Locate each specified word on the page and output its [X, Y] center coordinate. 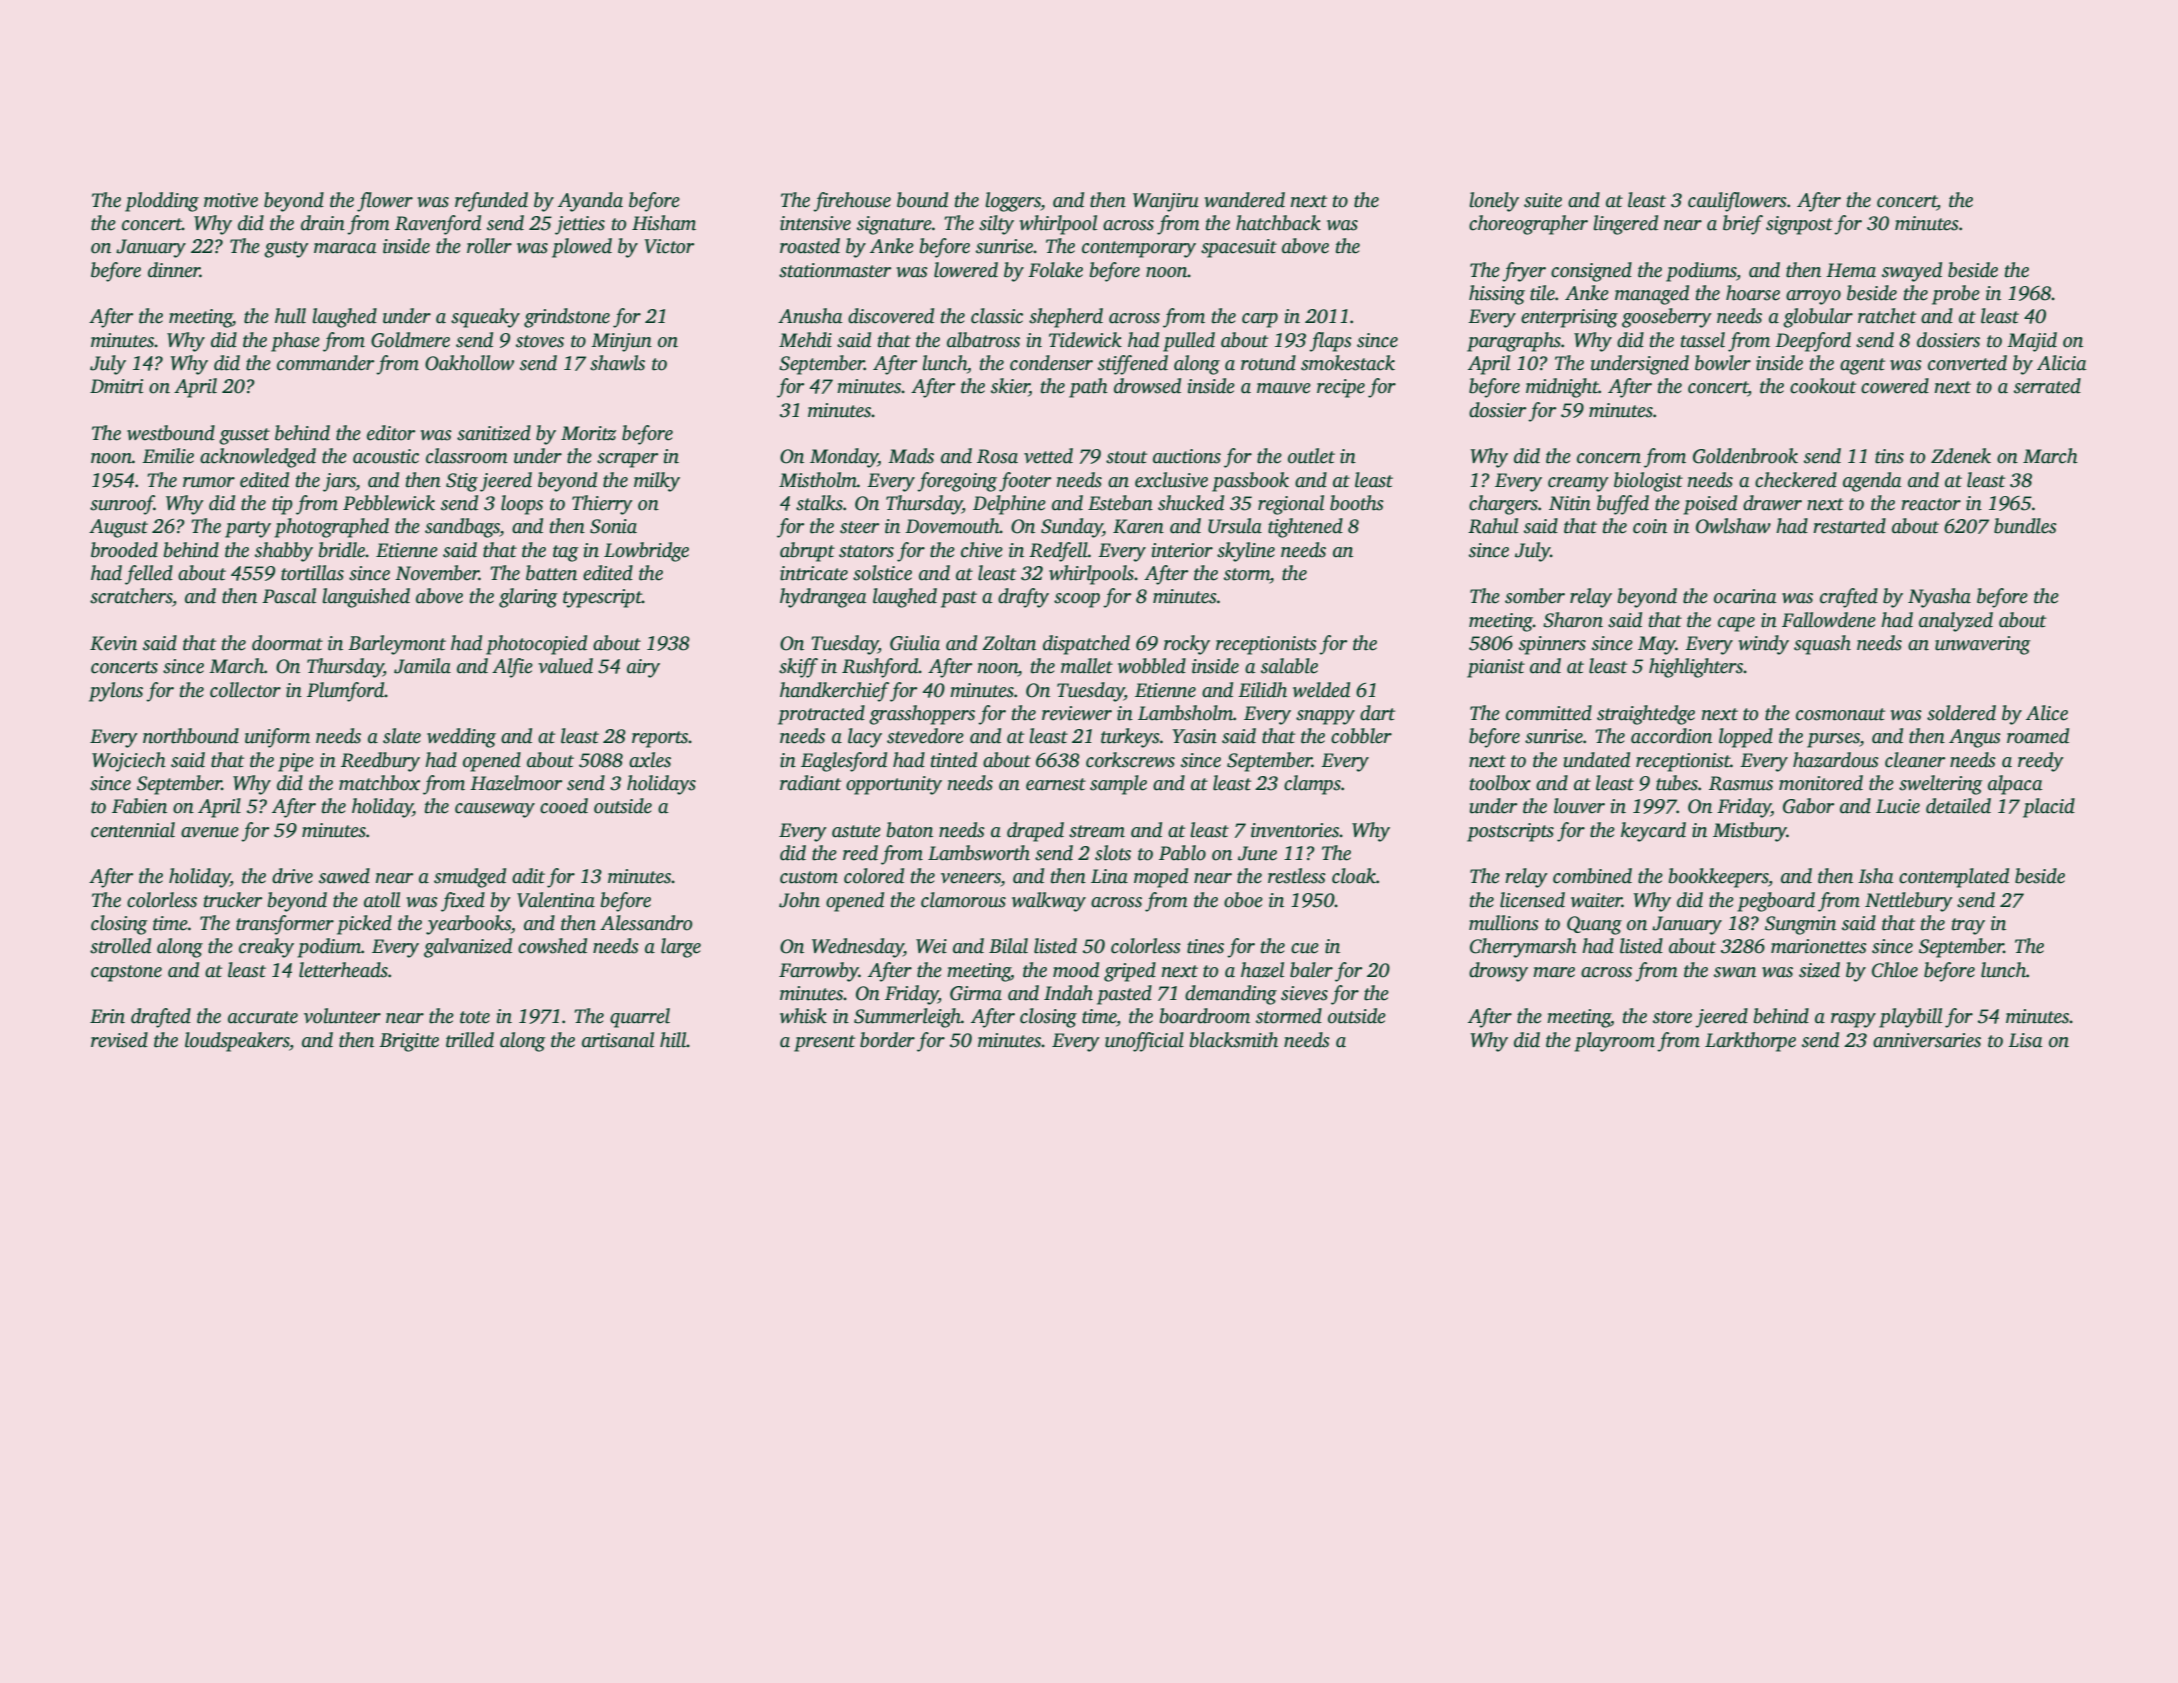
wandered [1244, 200]
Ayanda [590, 202]
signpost [1799, 225]
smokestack [1348, 363]
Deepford [1813, 342]
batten [551, 573]
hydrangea [823, 598]
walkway [1049, 902]
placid [2049, 808]
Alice [2047, 713]
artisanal [618, 1040]
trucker [233, 900]
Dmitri [116, 386]
